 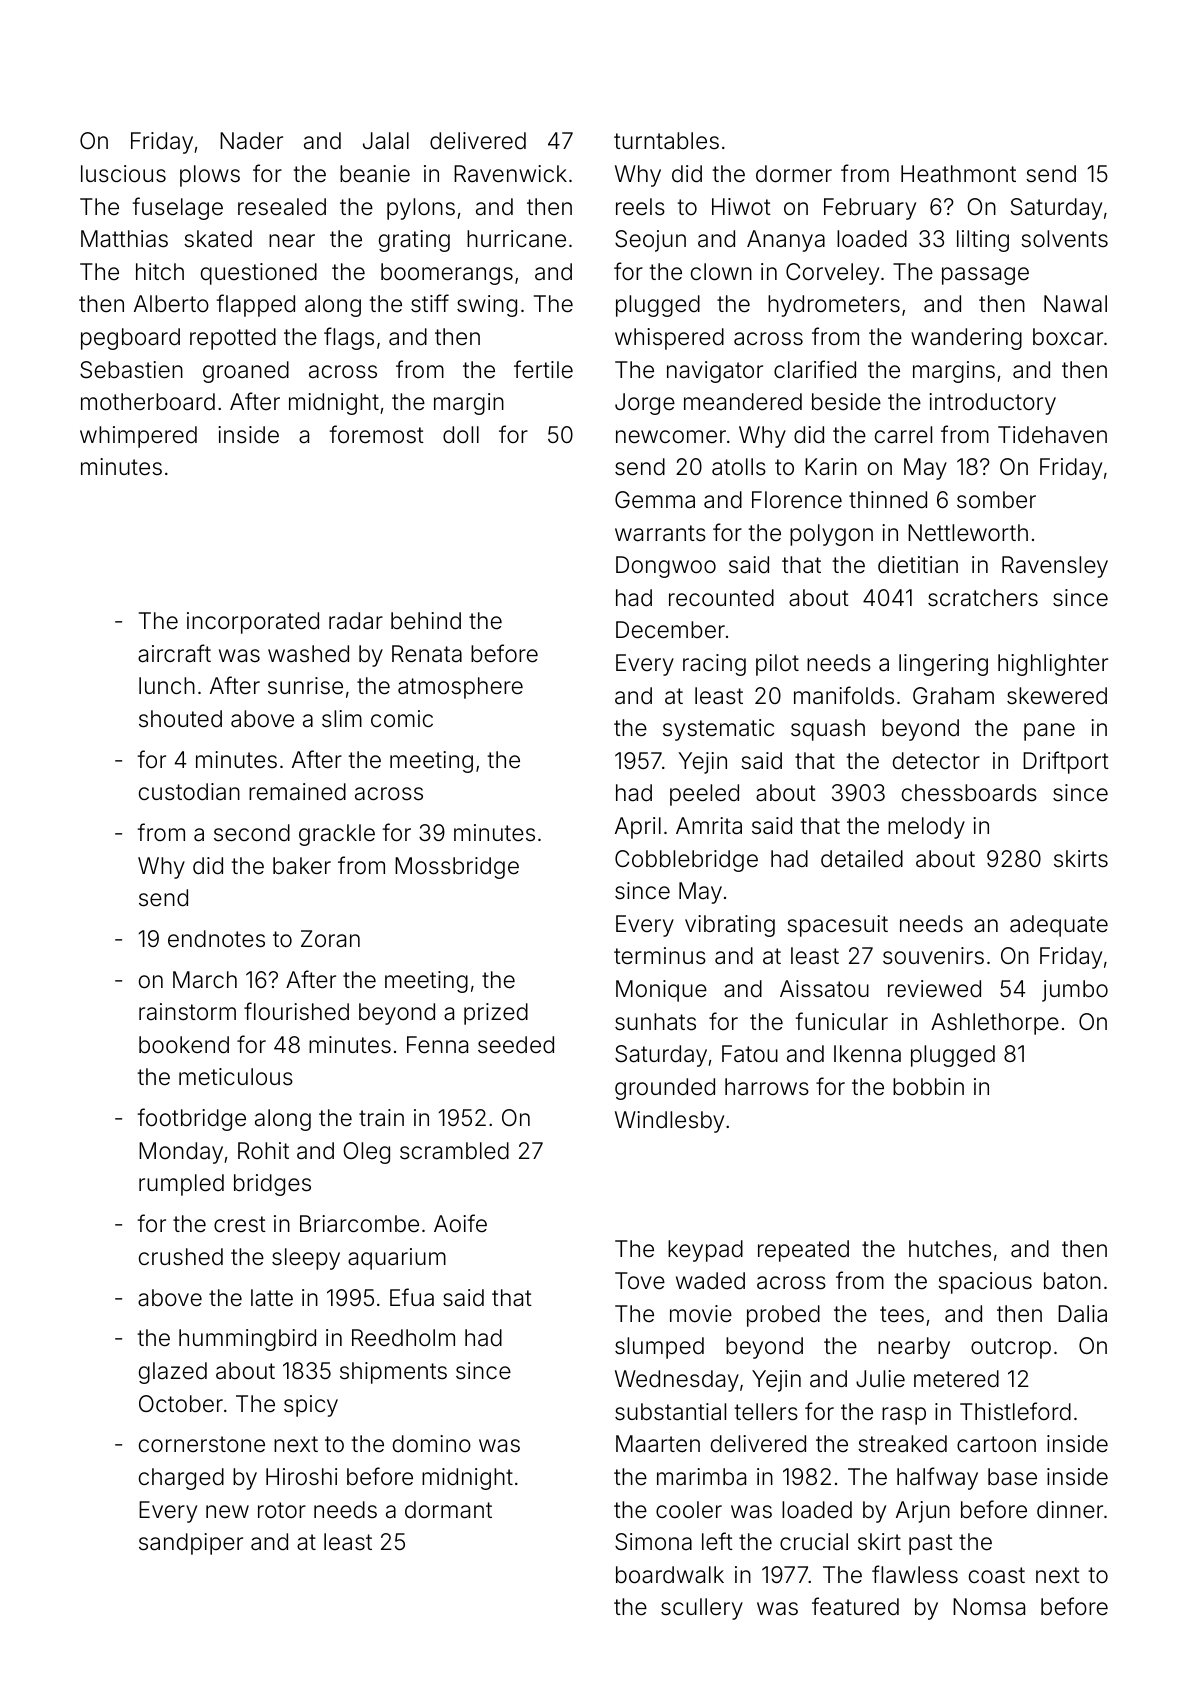 I want to click on Windlesby, so click(x=669, y=1122).
